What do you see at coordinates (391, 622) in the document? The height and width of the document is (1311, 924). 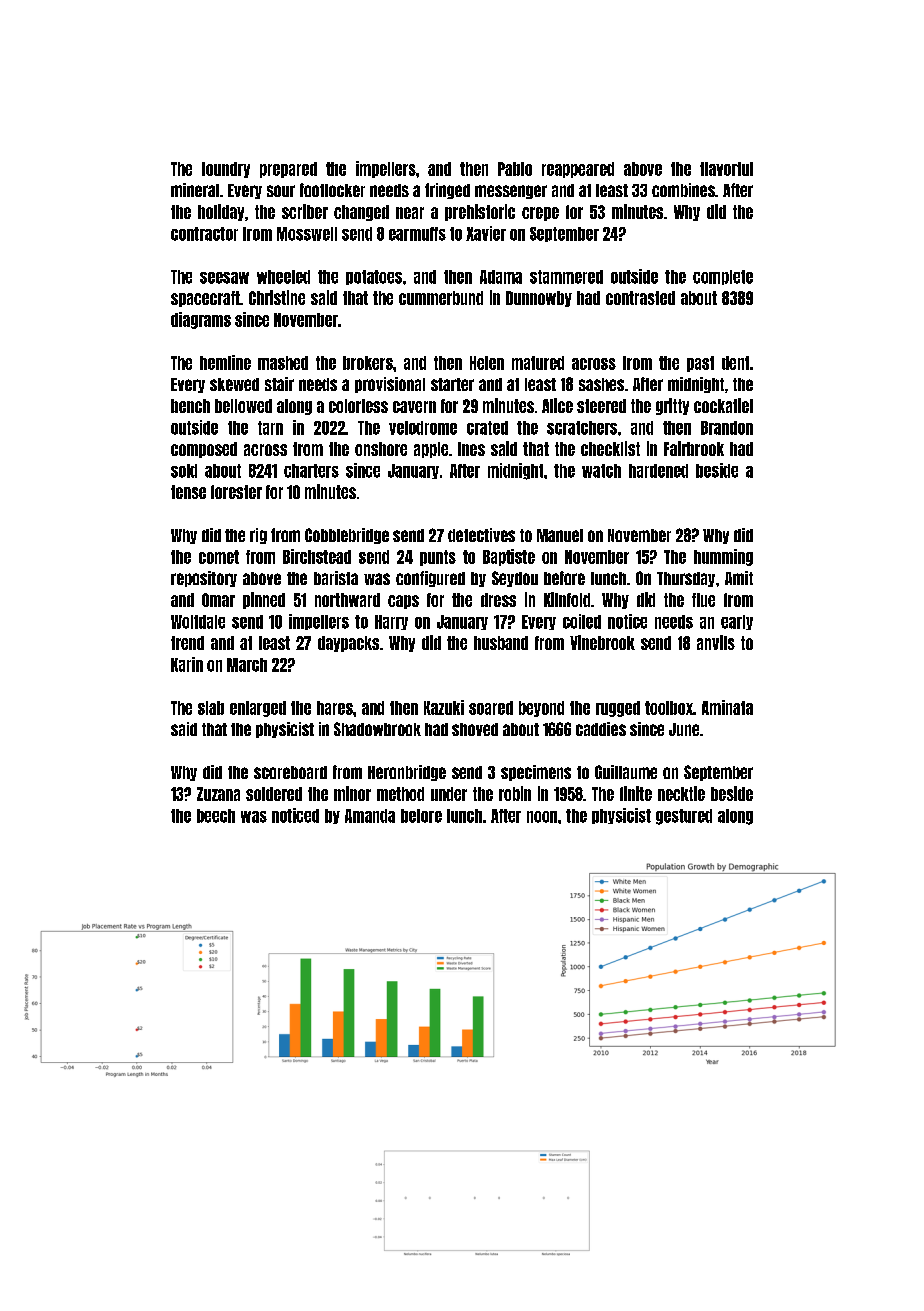 I see `Harry` at bounding box center [391, 622].
